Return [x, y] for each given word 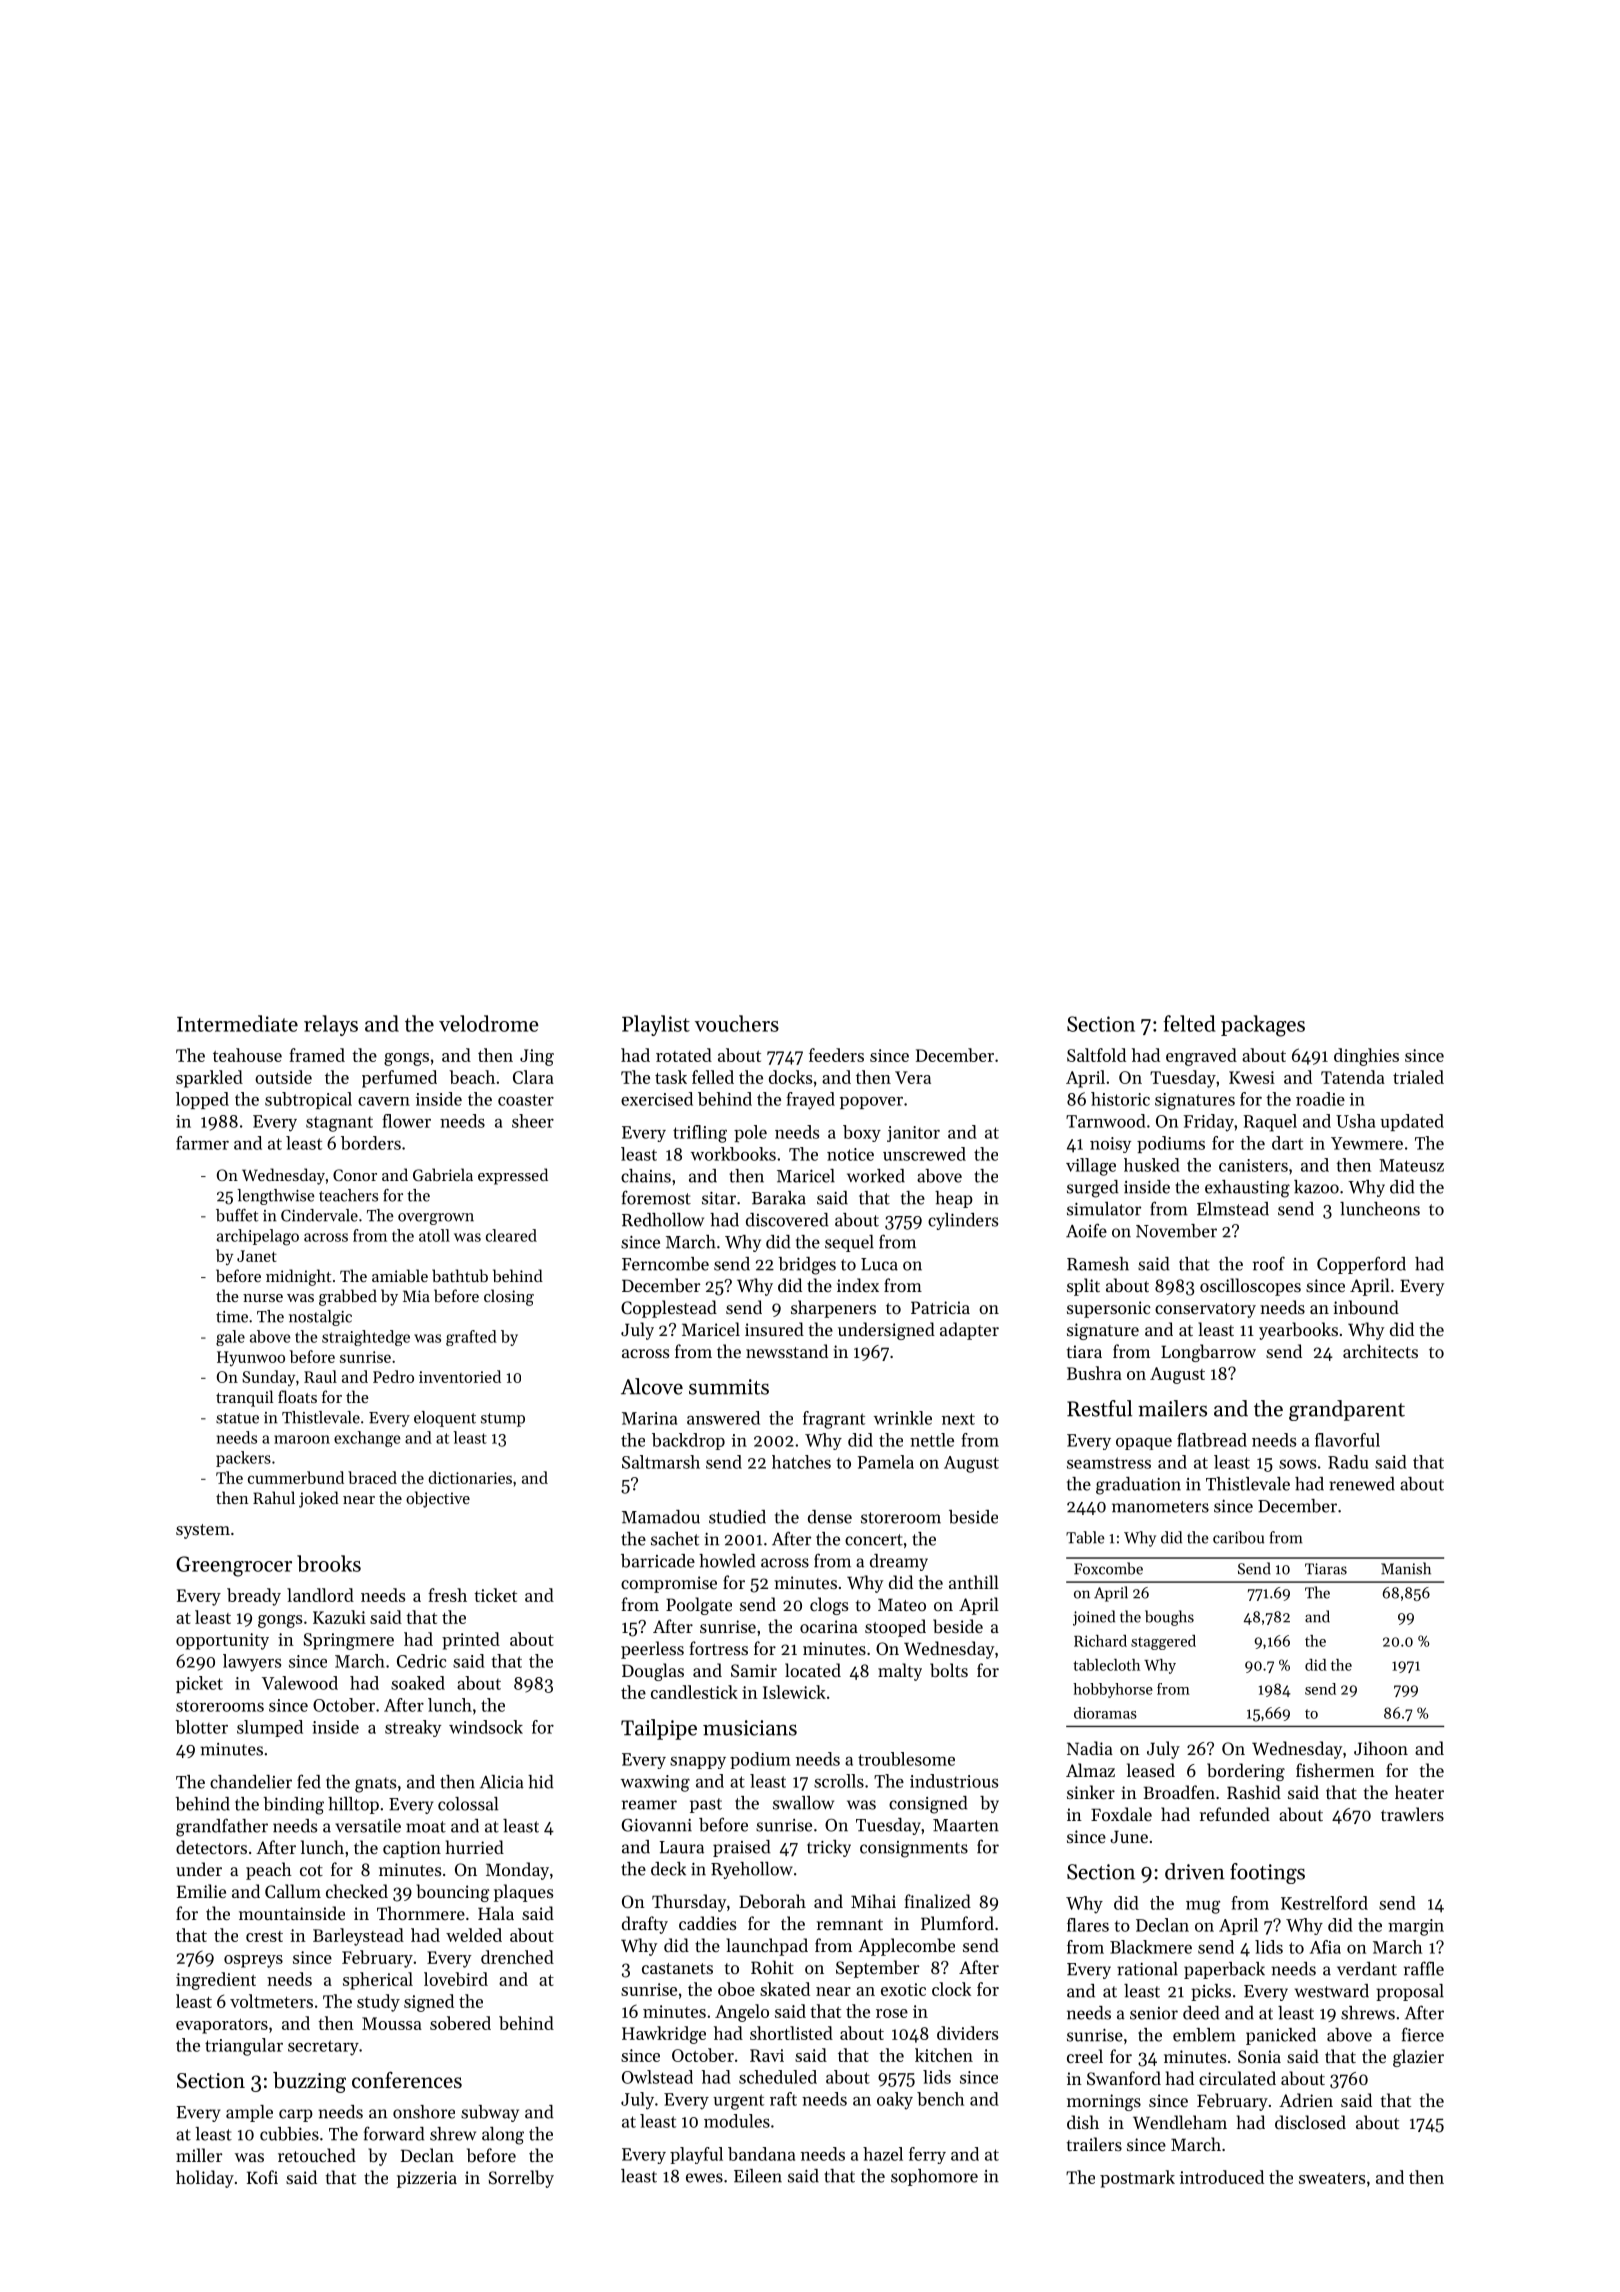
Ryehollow [752, 1870]
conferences [407, 2080]
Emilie [201, 1891]
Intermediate [237, 1023]
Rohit [772, 1967]
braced [372, 1477]
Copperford [1361, 1265]
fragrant [834, 1420]
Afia [1325, 1947]
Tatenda [1353, 1077]
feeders [836, 1055]
